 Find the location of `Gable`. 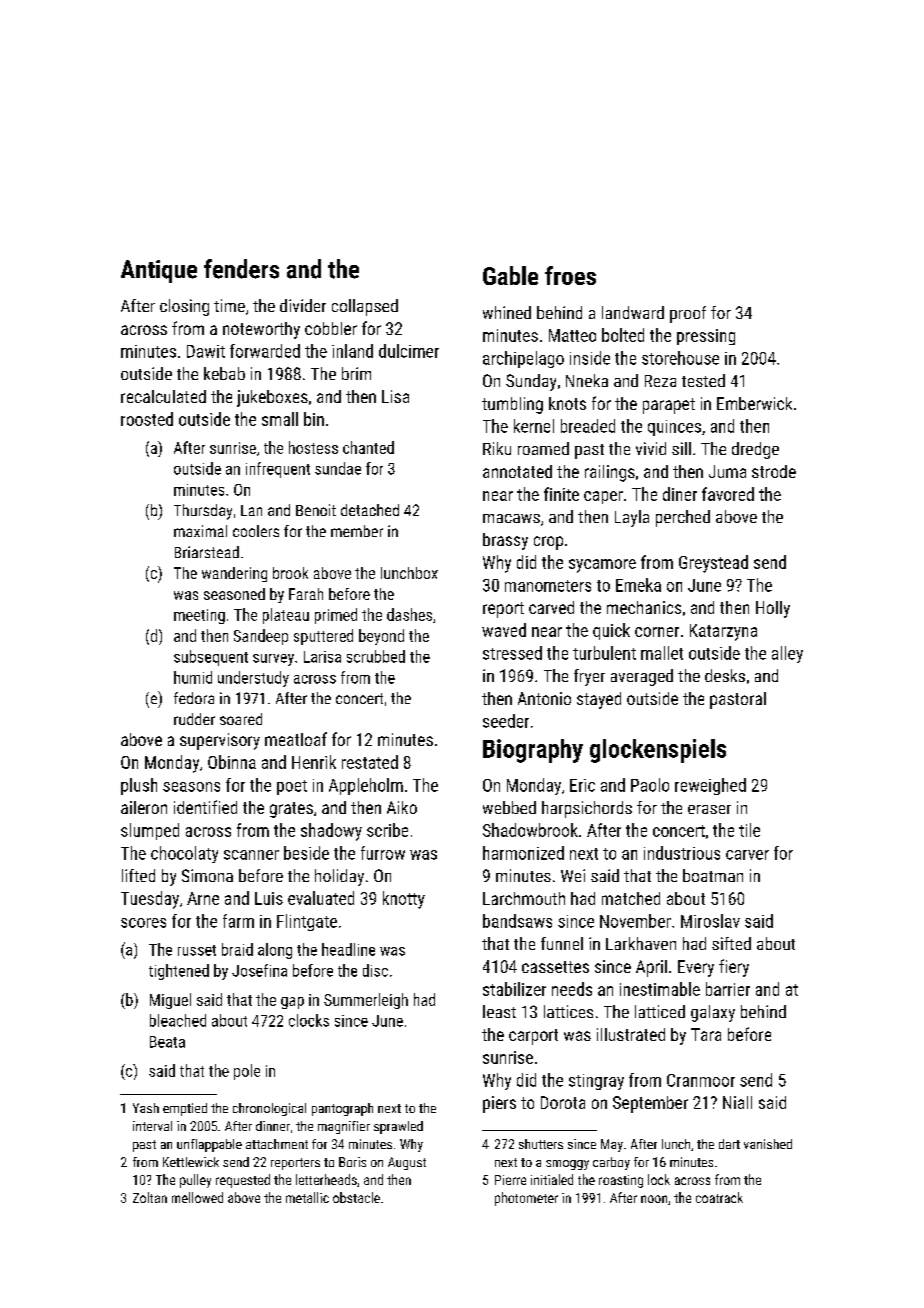

Gable is located at coordinates (510, 275).
